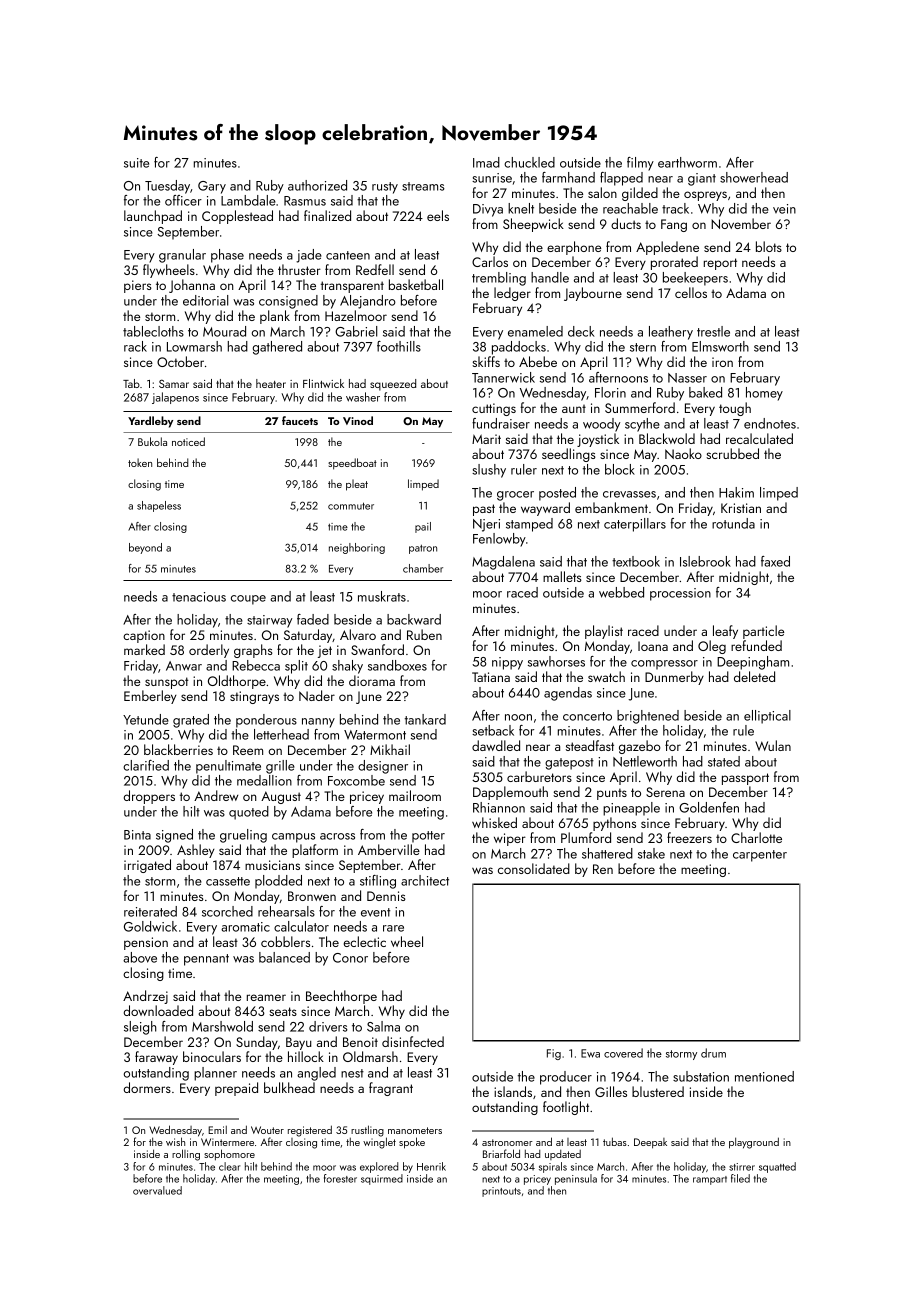 Image resolution: width=924 pixels, height=1308 pixels. I want to click on tankard, so click(425, 719).
